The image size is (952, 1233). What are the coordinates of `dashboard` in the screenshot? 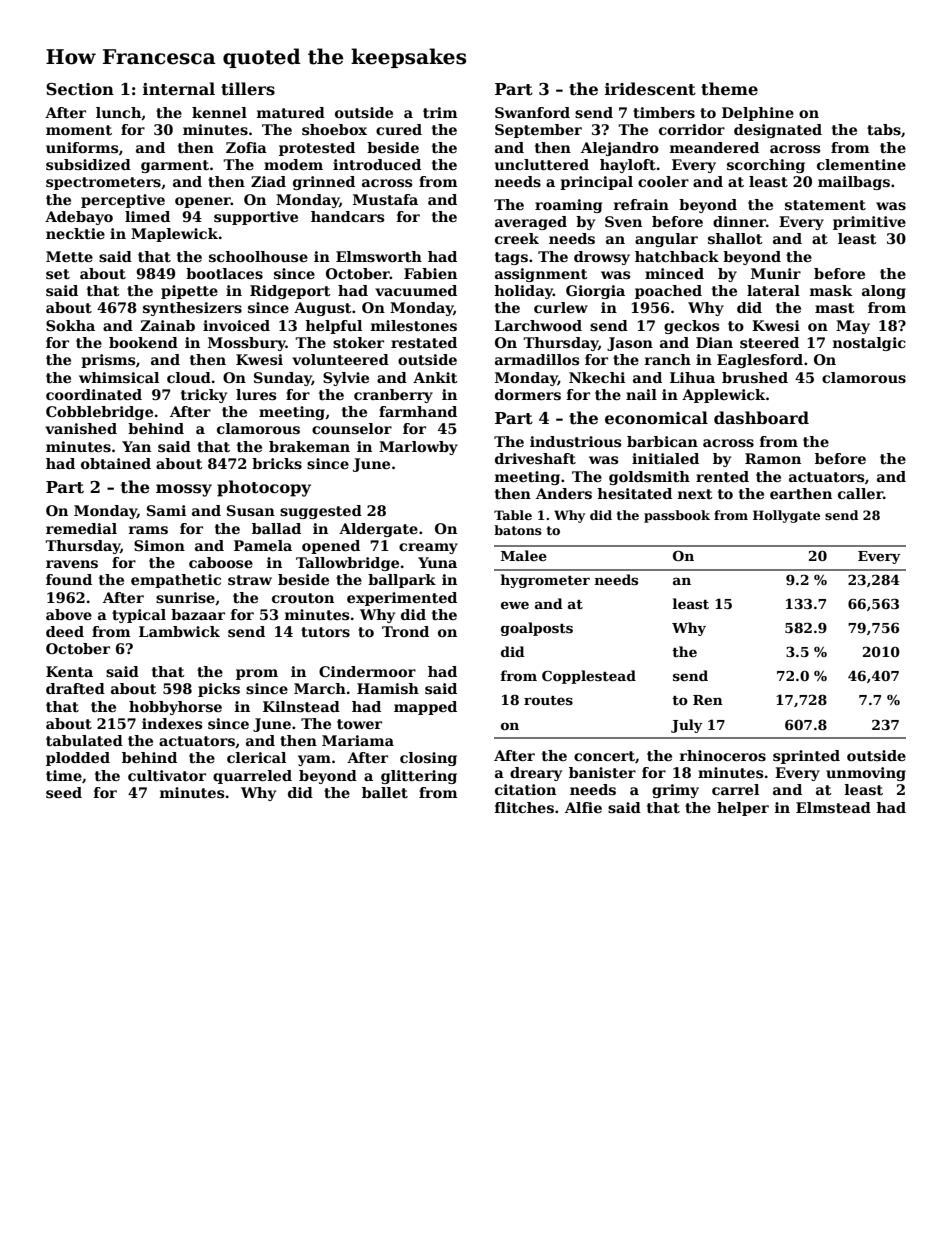 It's located at (761, 418).
